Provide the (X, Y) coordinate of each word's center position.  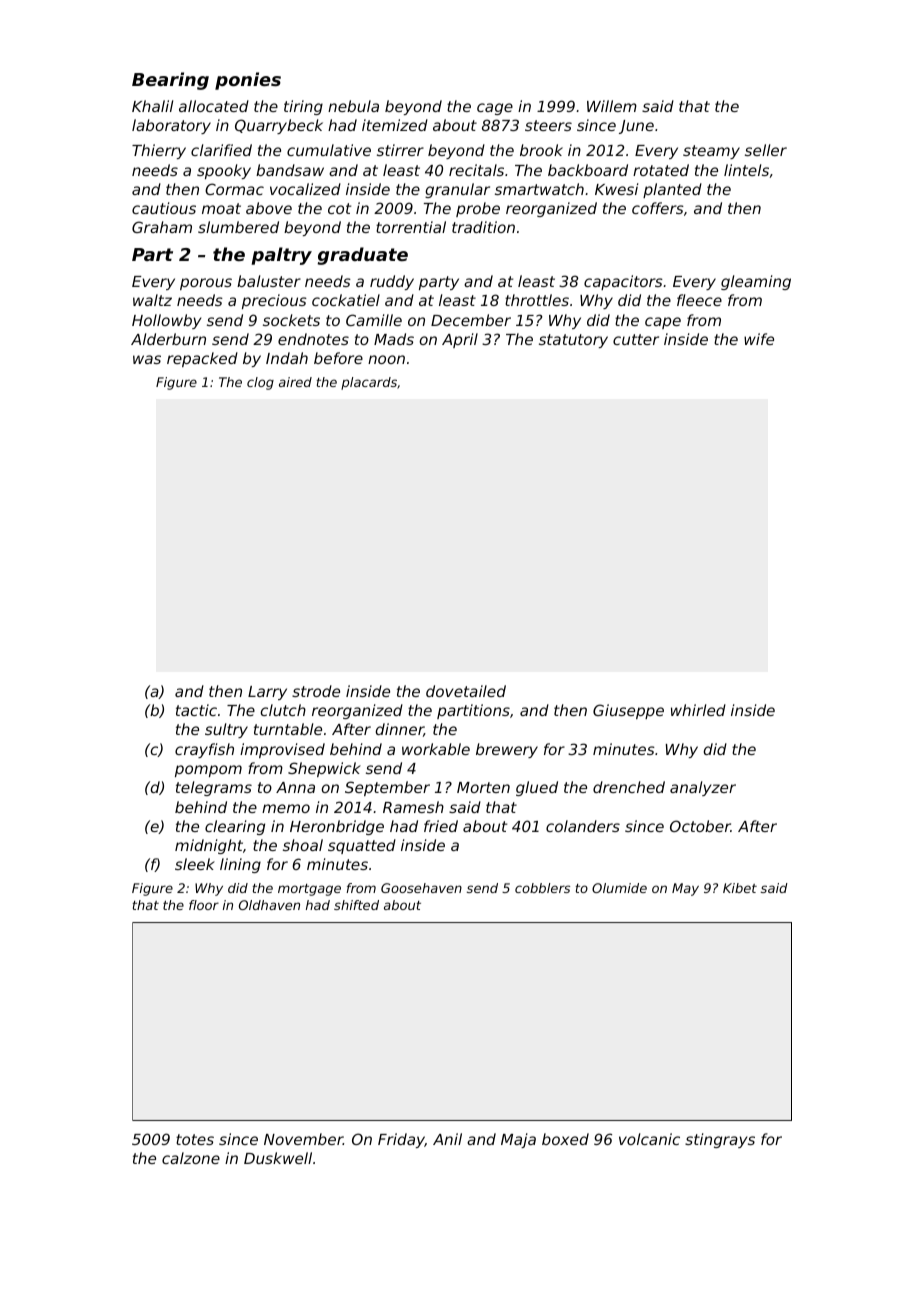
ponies (248, 81)
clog (260, 383)
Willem (612, 106)
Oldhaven (269, 905)
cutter (636, 339)
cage (495, 109)
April (460, 340)
